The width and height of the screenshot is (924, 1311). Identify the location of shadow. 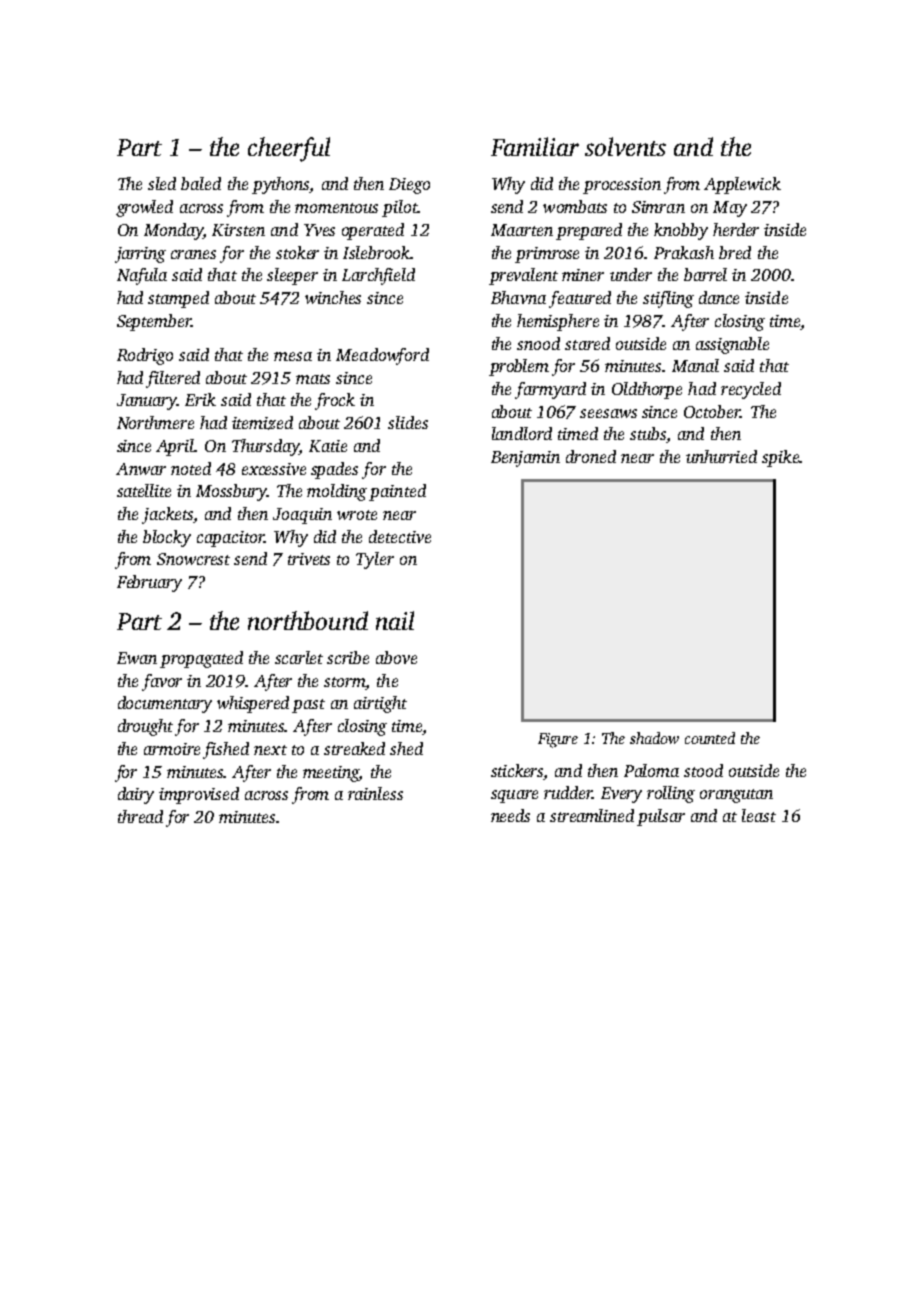
(654, 738).
